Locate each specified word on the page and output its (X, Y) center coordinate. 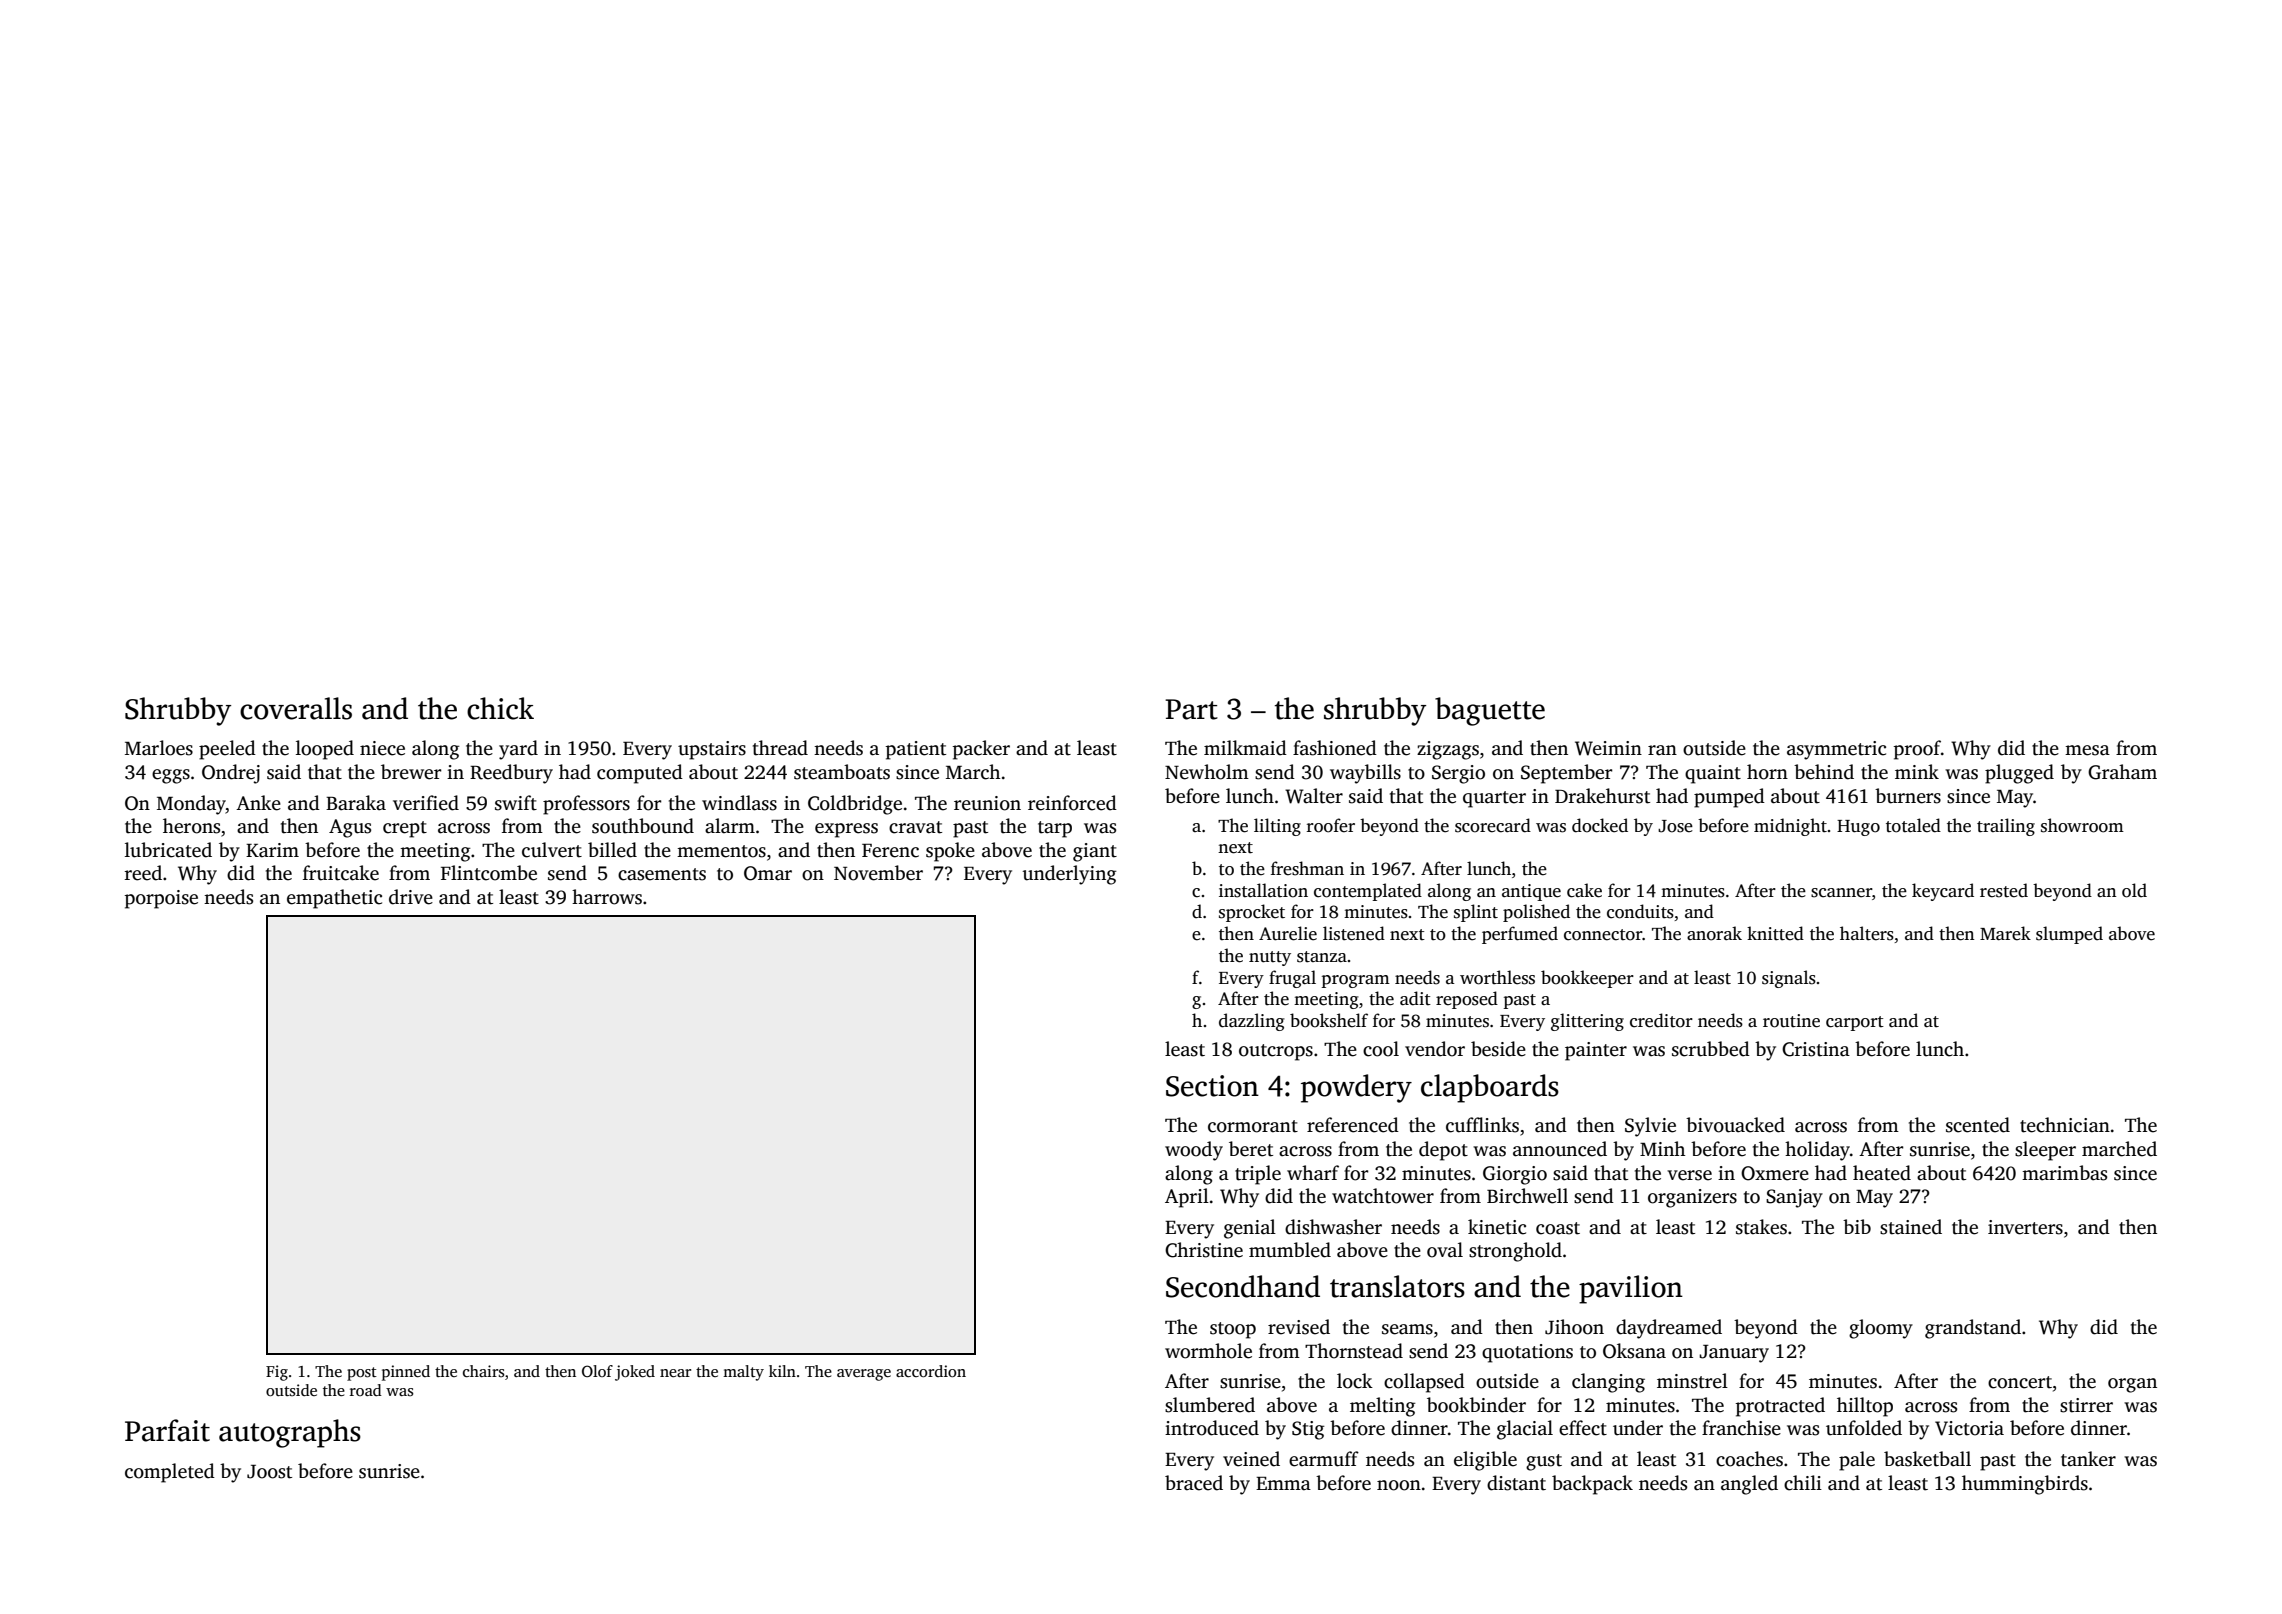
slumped (2069, 935)
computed (640, 774)
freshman (1307, 868)
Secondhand (1243, 1286)
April (1187, 1198)
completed (170, 1473)
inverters (2025, 1227)
